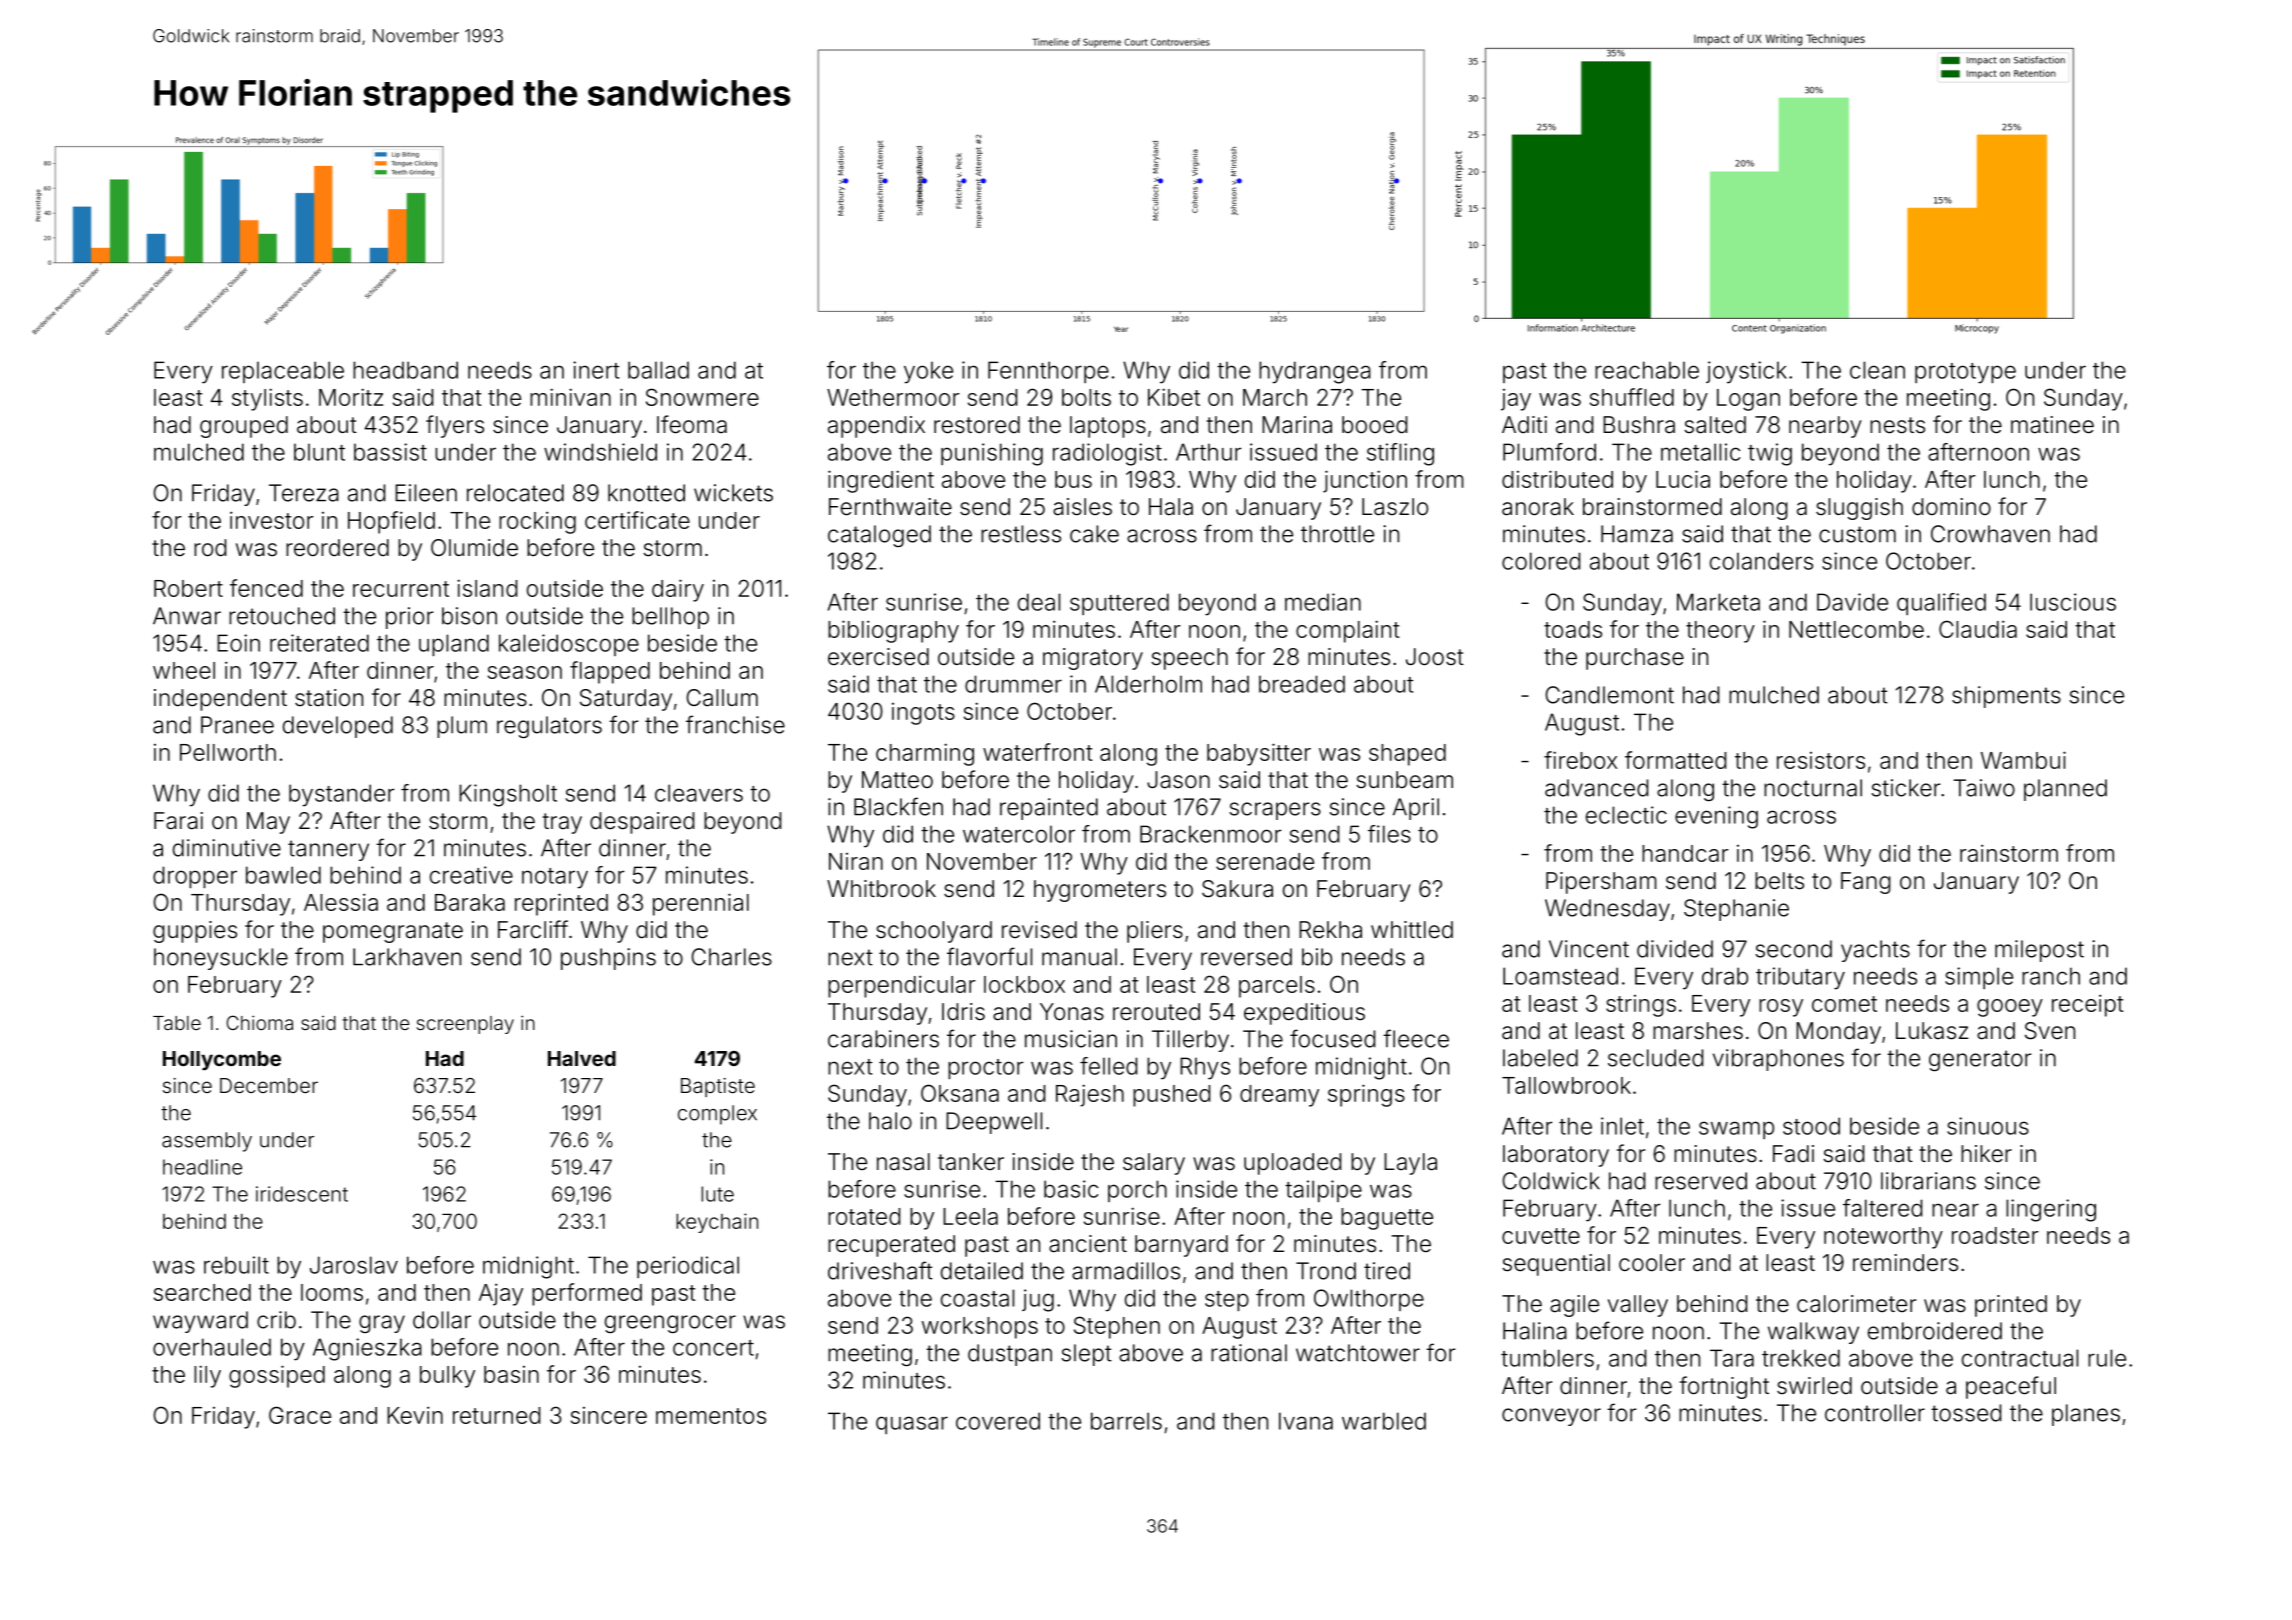 The image size is (2292, 1620). Describe the element at coordinates (1655, 1058) in the page. I see `secluded` at that location.
